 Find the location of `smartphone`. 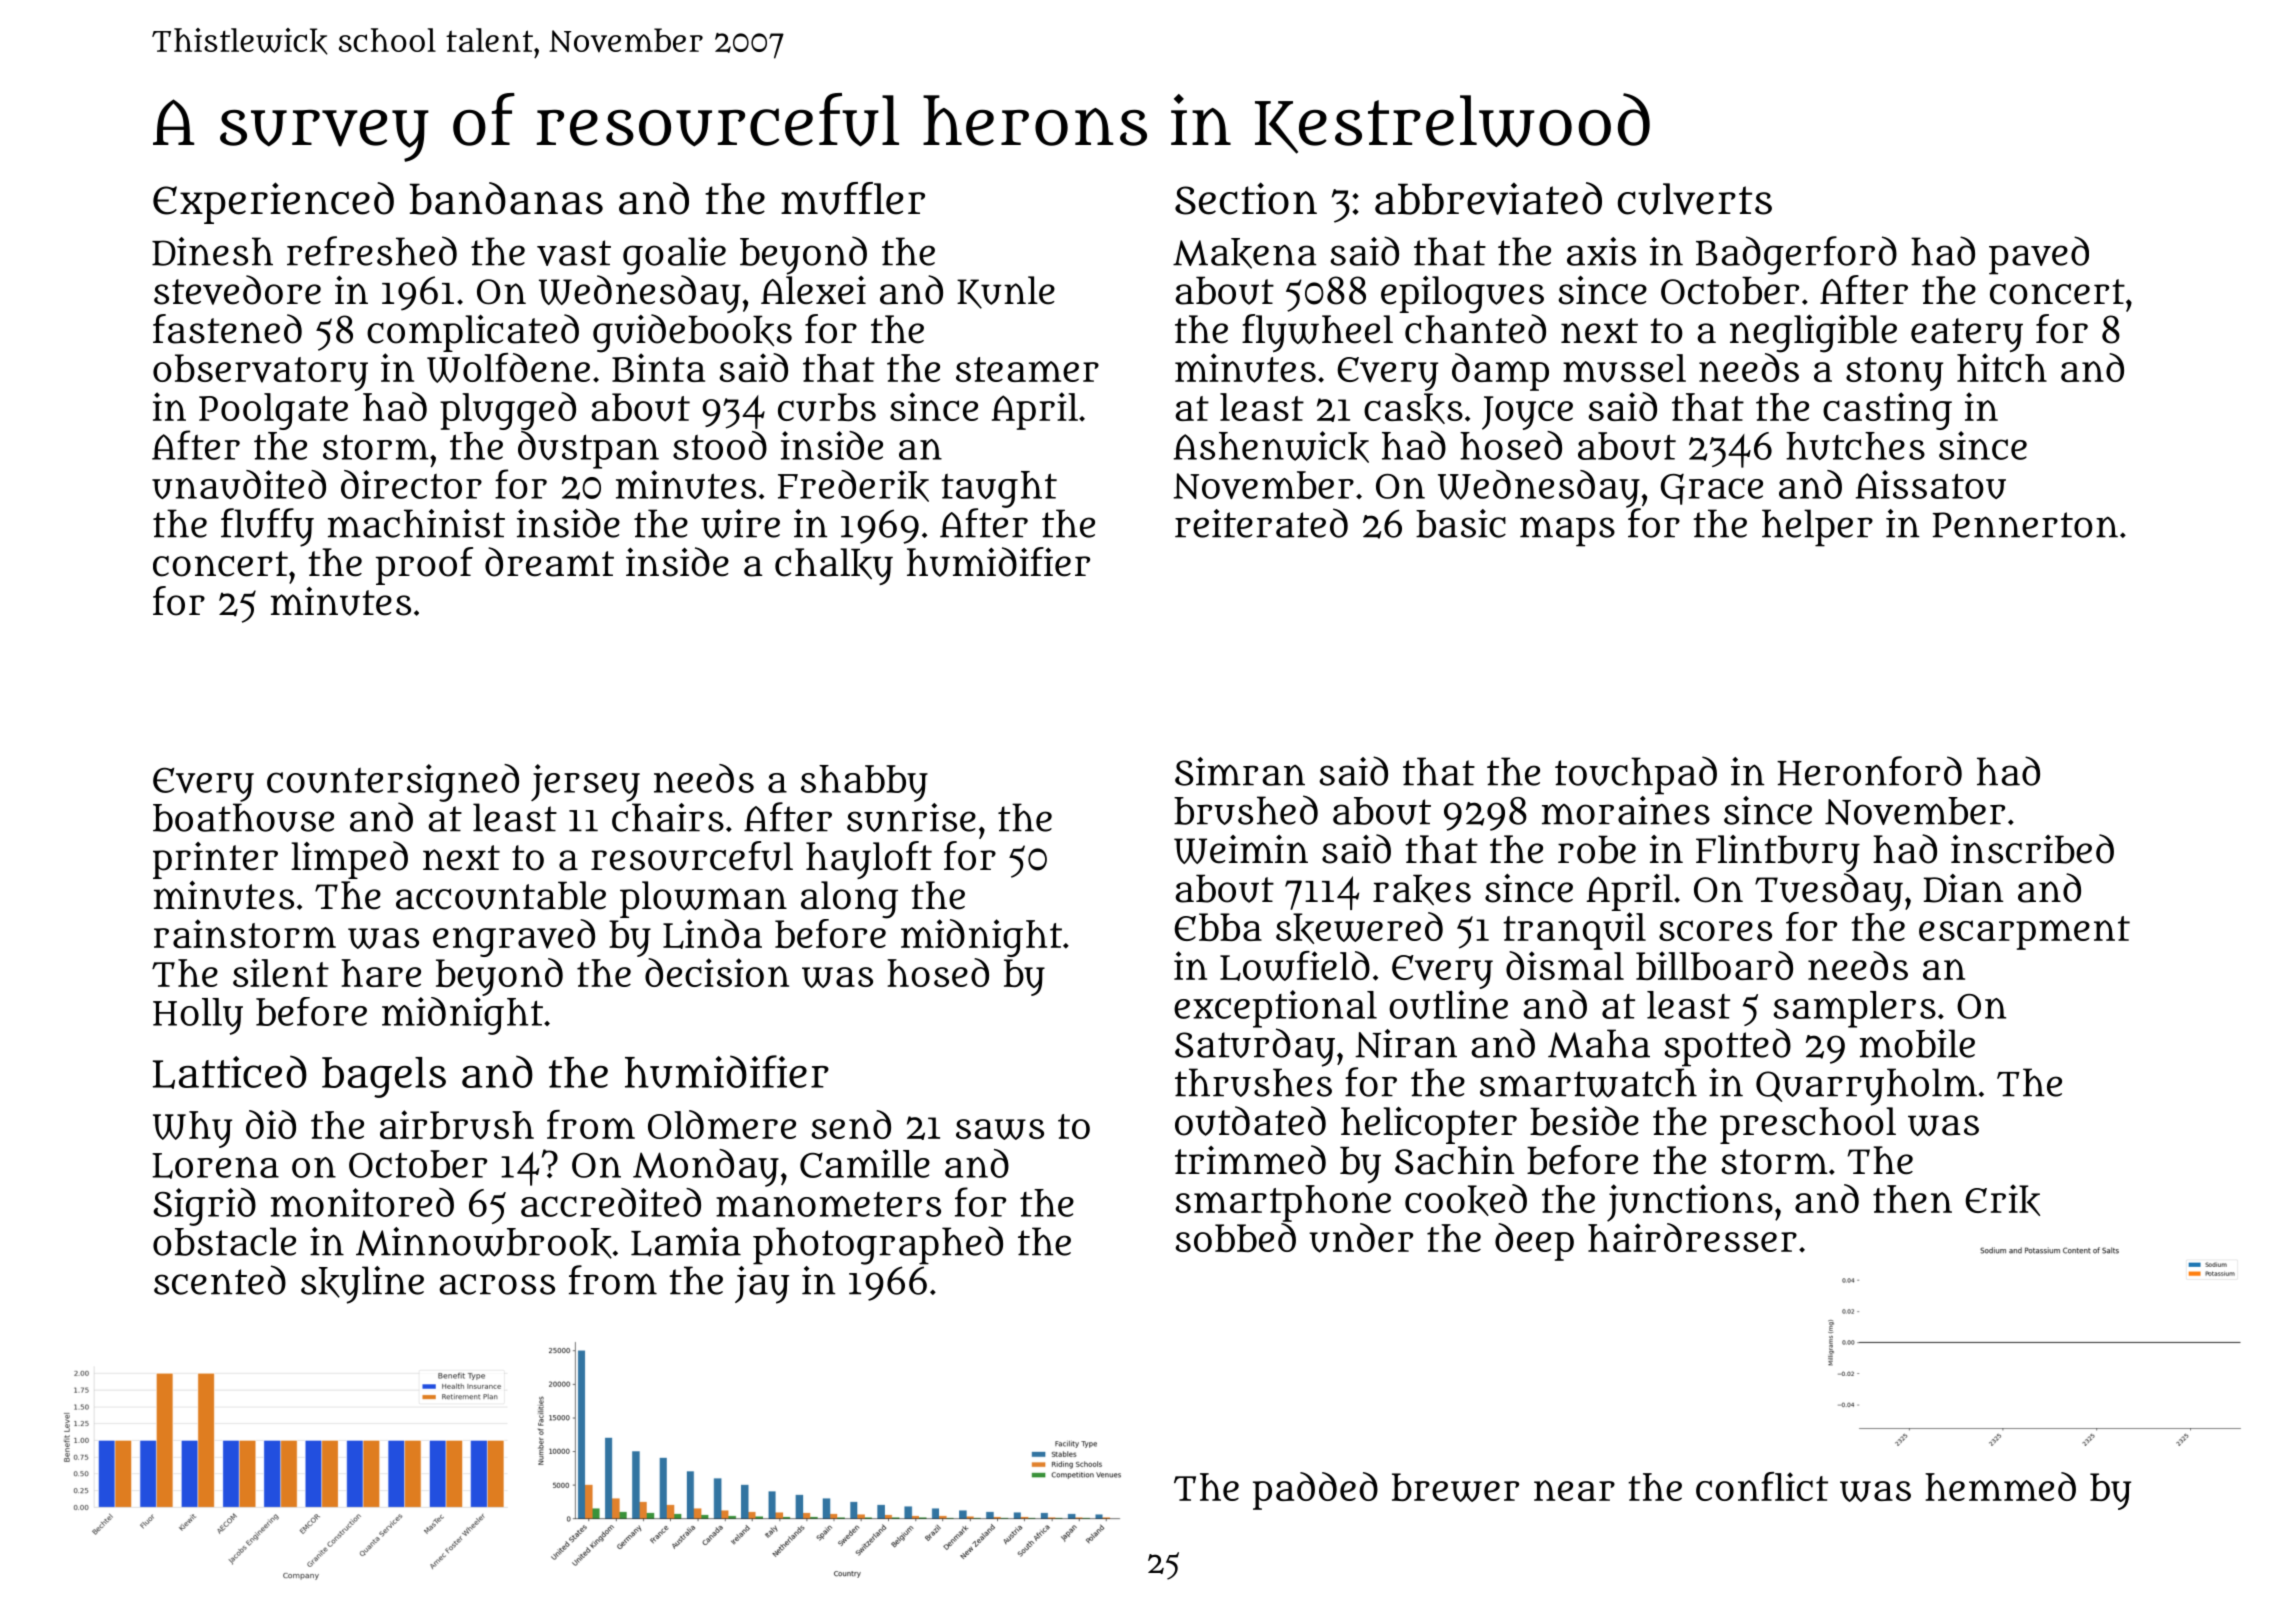

smartphone is located at coordinates (1283, 1203).
